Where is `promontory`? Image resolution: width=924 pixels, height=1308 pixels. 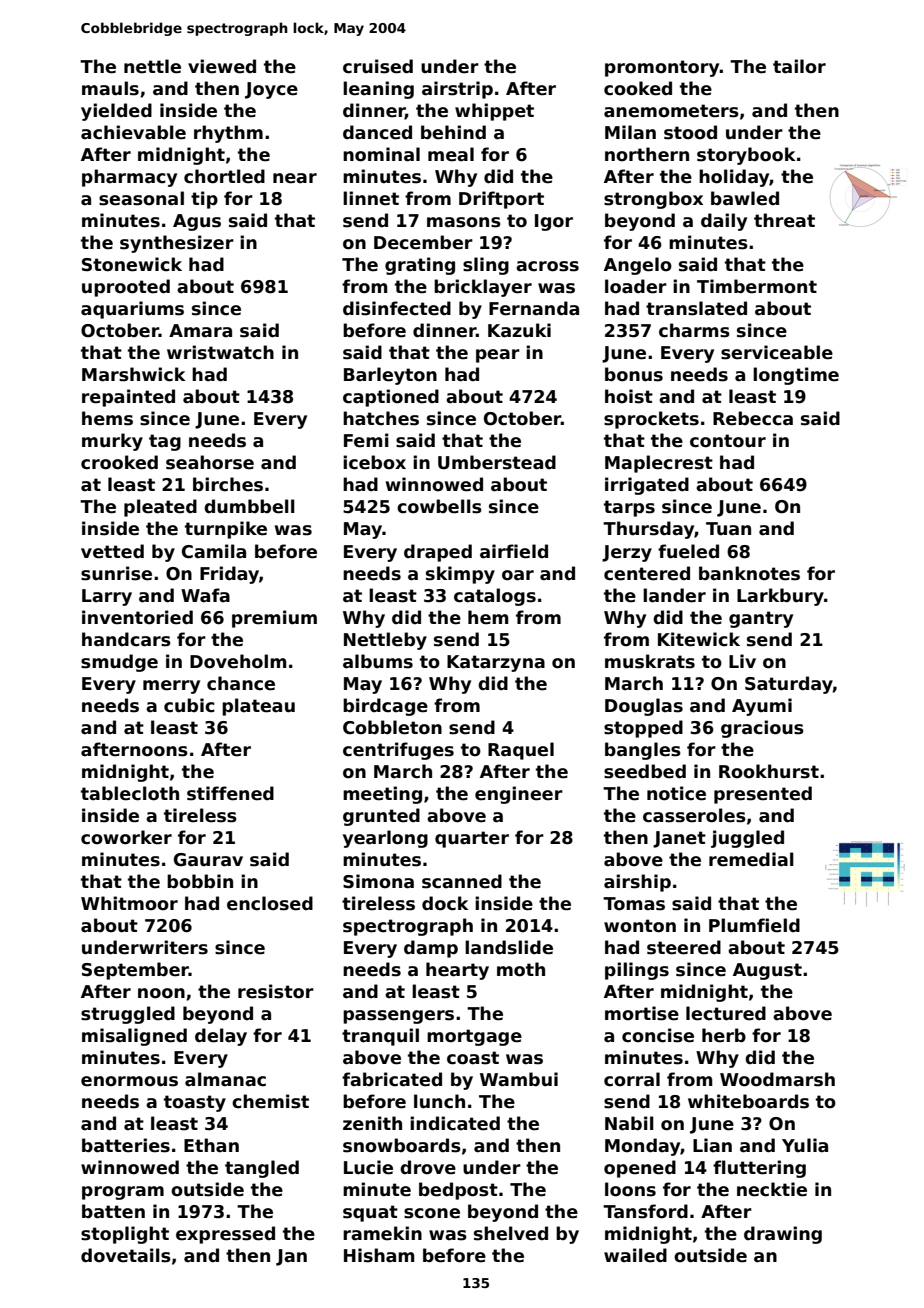 promontory is located at coordinates (662, 68).
